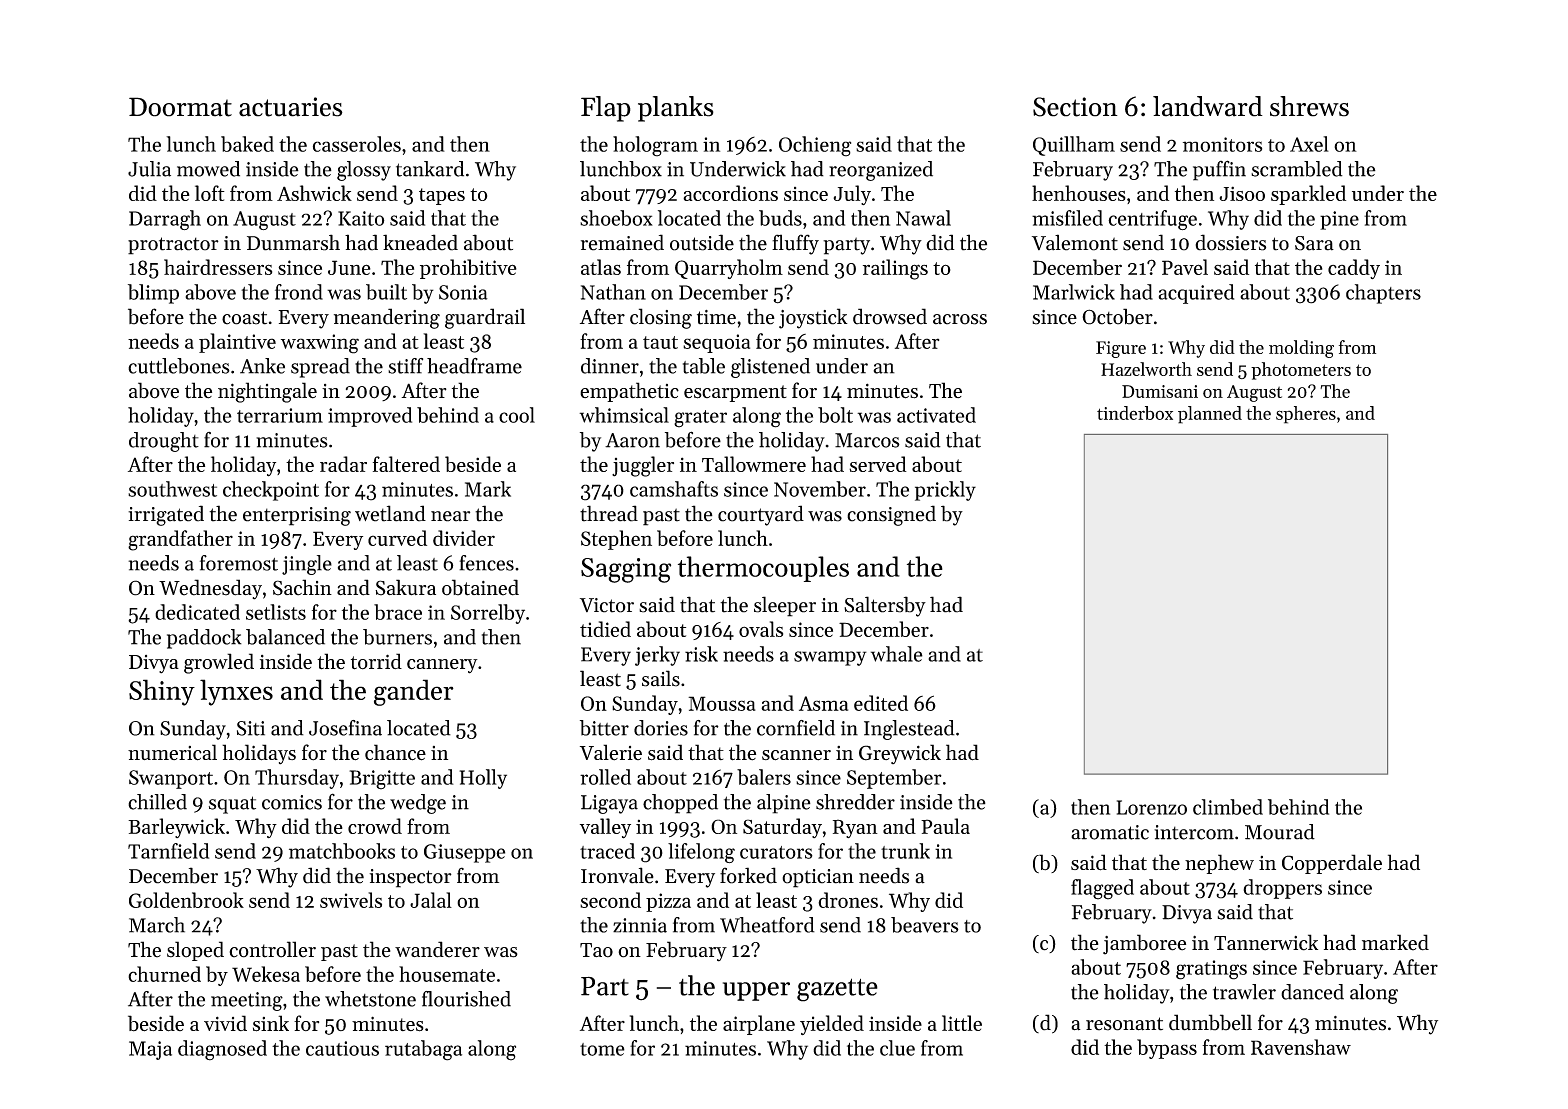  What do you see at coordinates (1228, 807) in the page?
I see `climbed` at bounding box center [1228, 807].
